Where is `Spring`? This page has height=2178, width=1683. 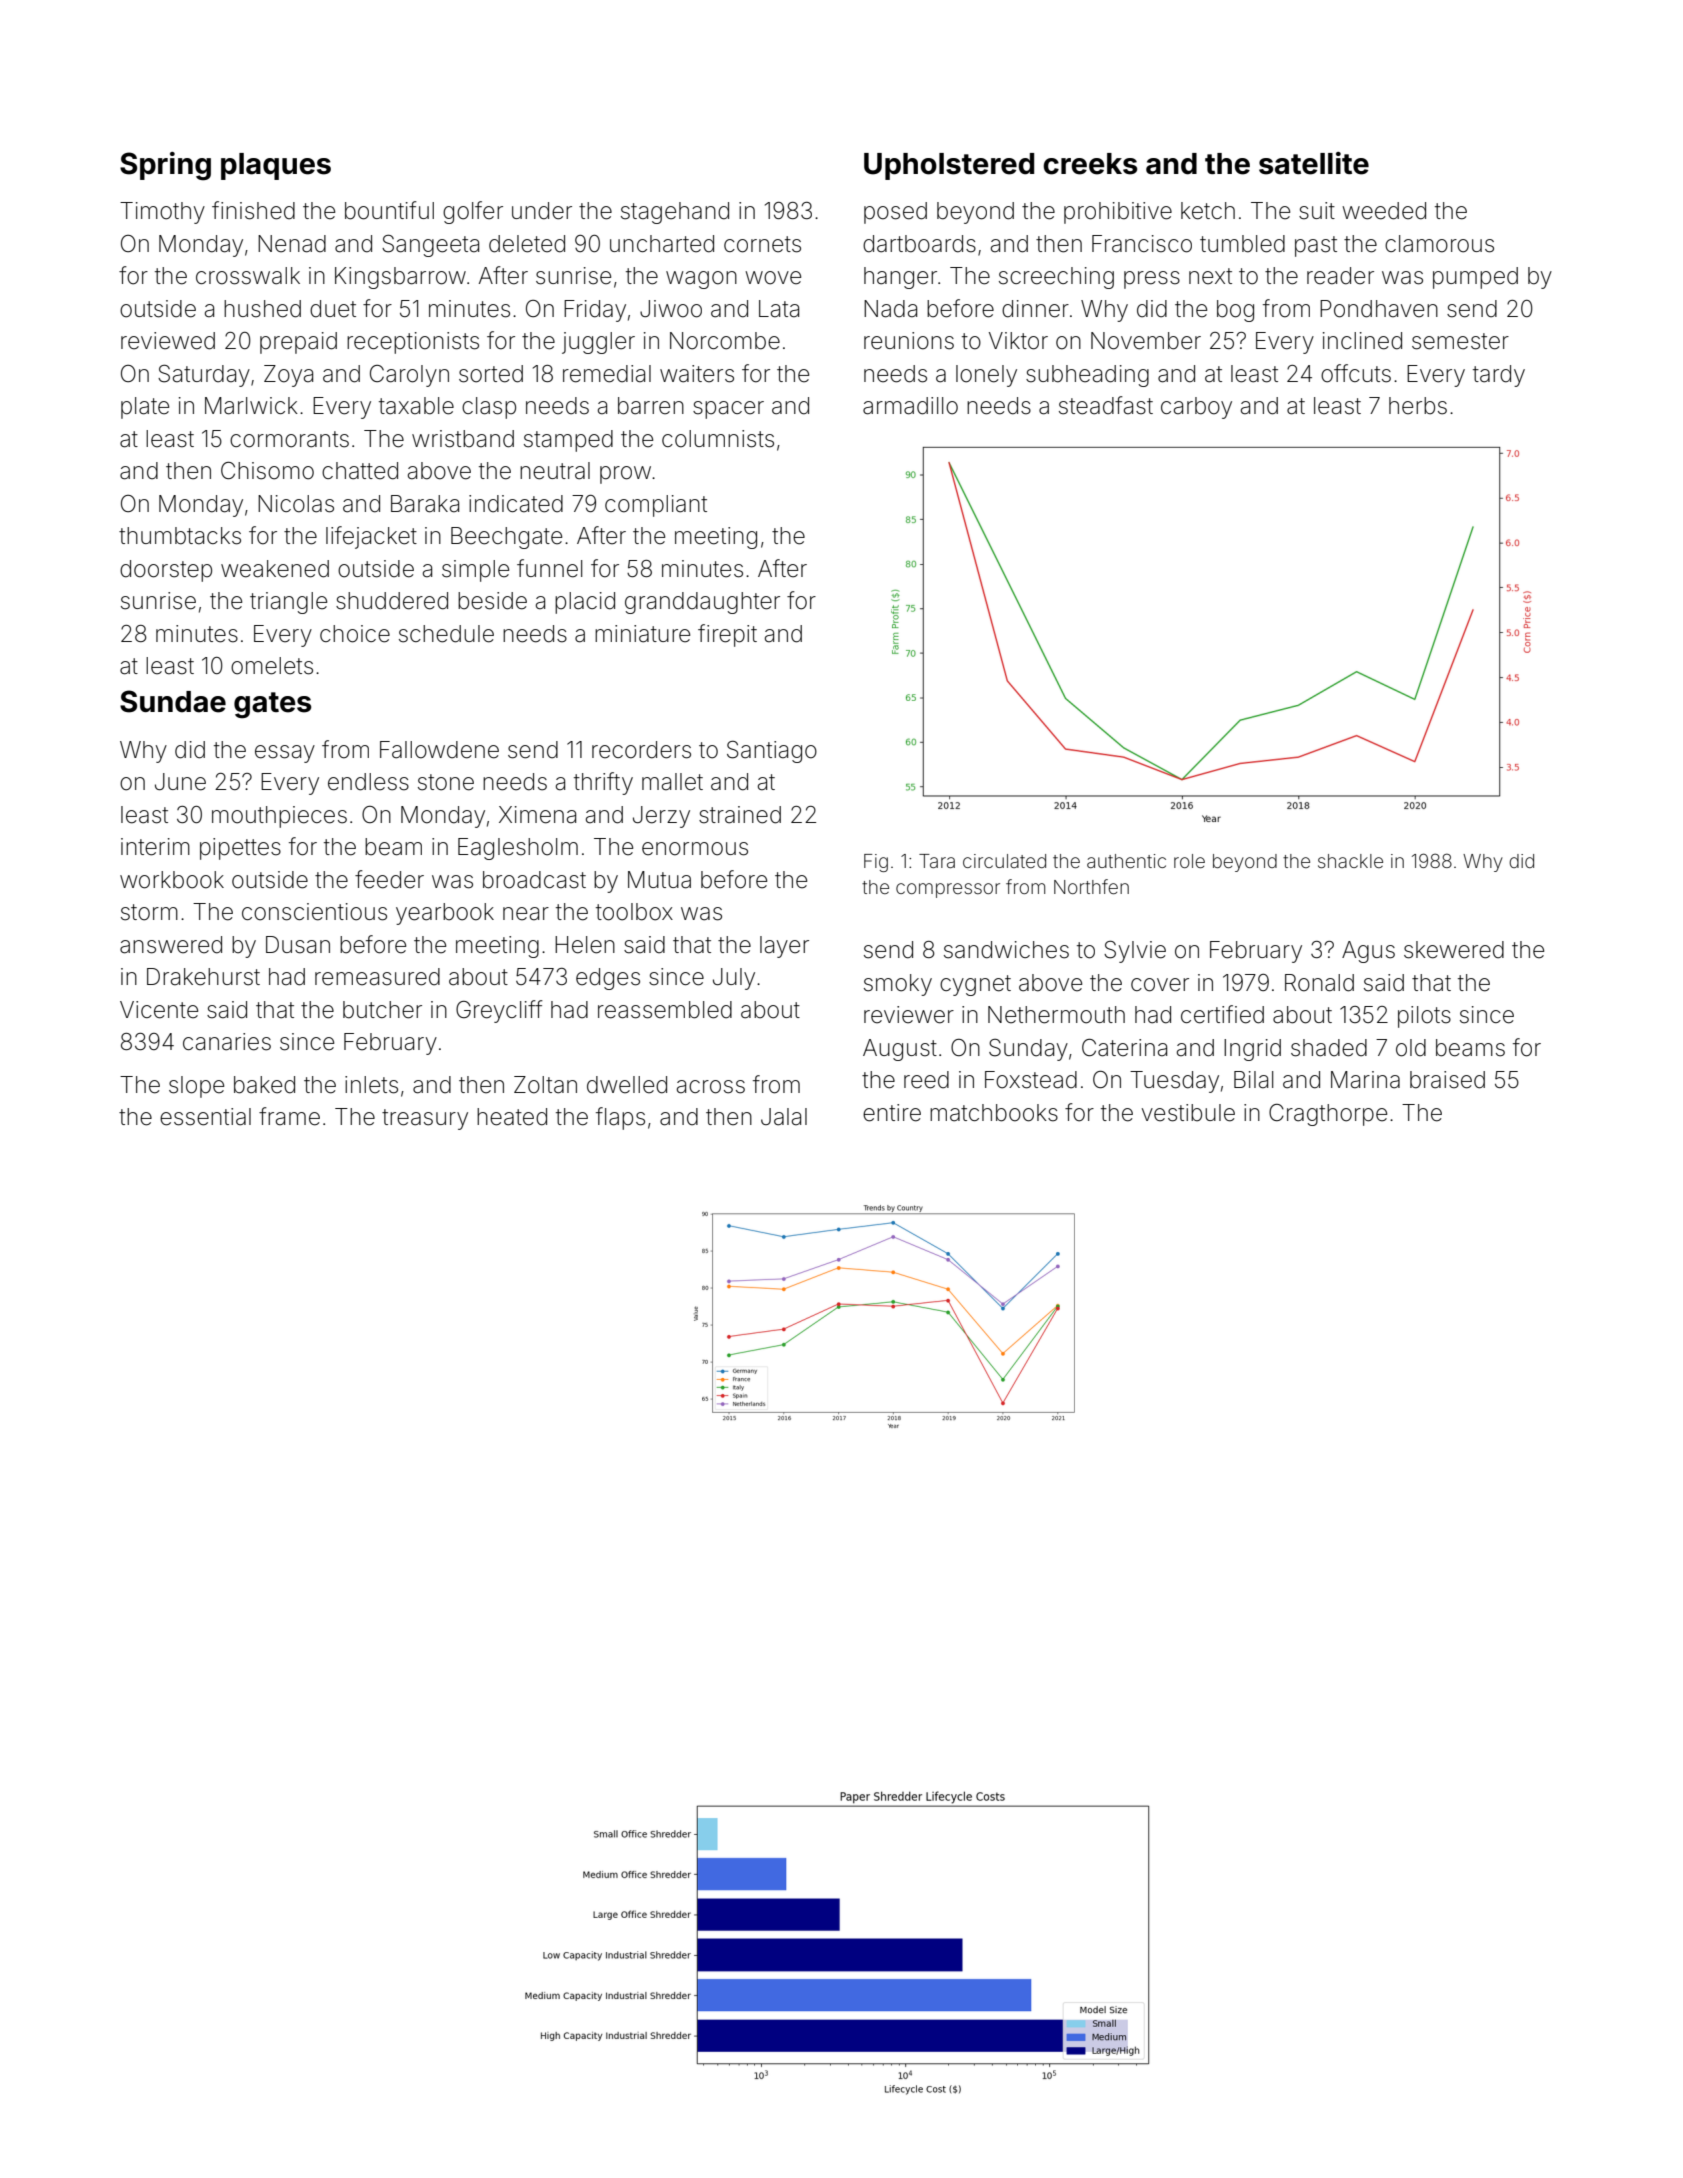 Spring is located at coordinates (165, 166).
